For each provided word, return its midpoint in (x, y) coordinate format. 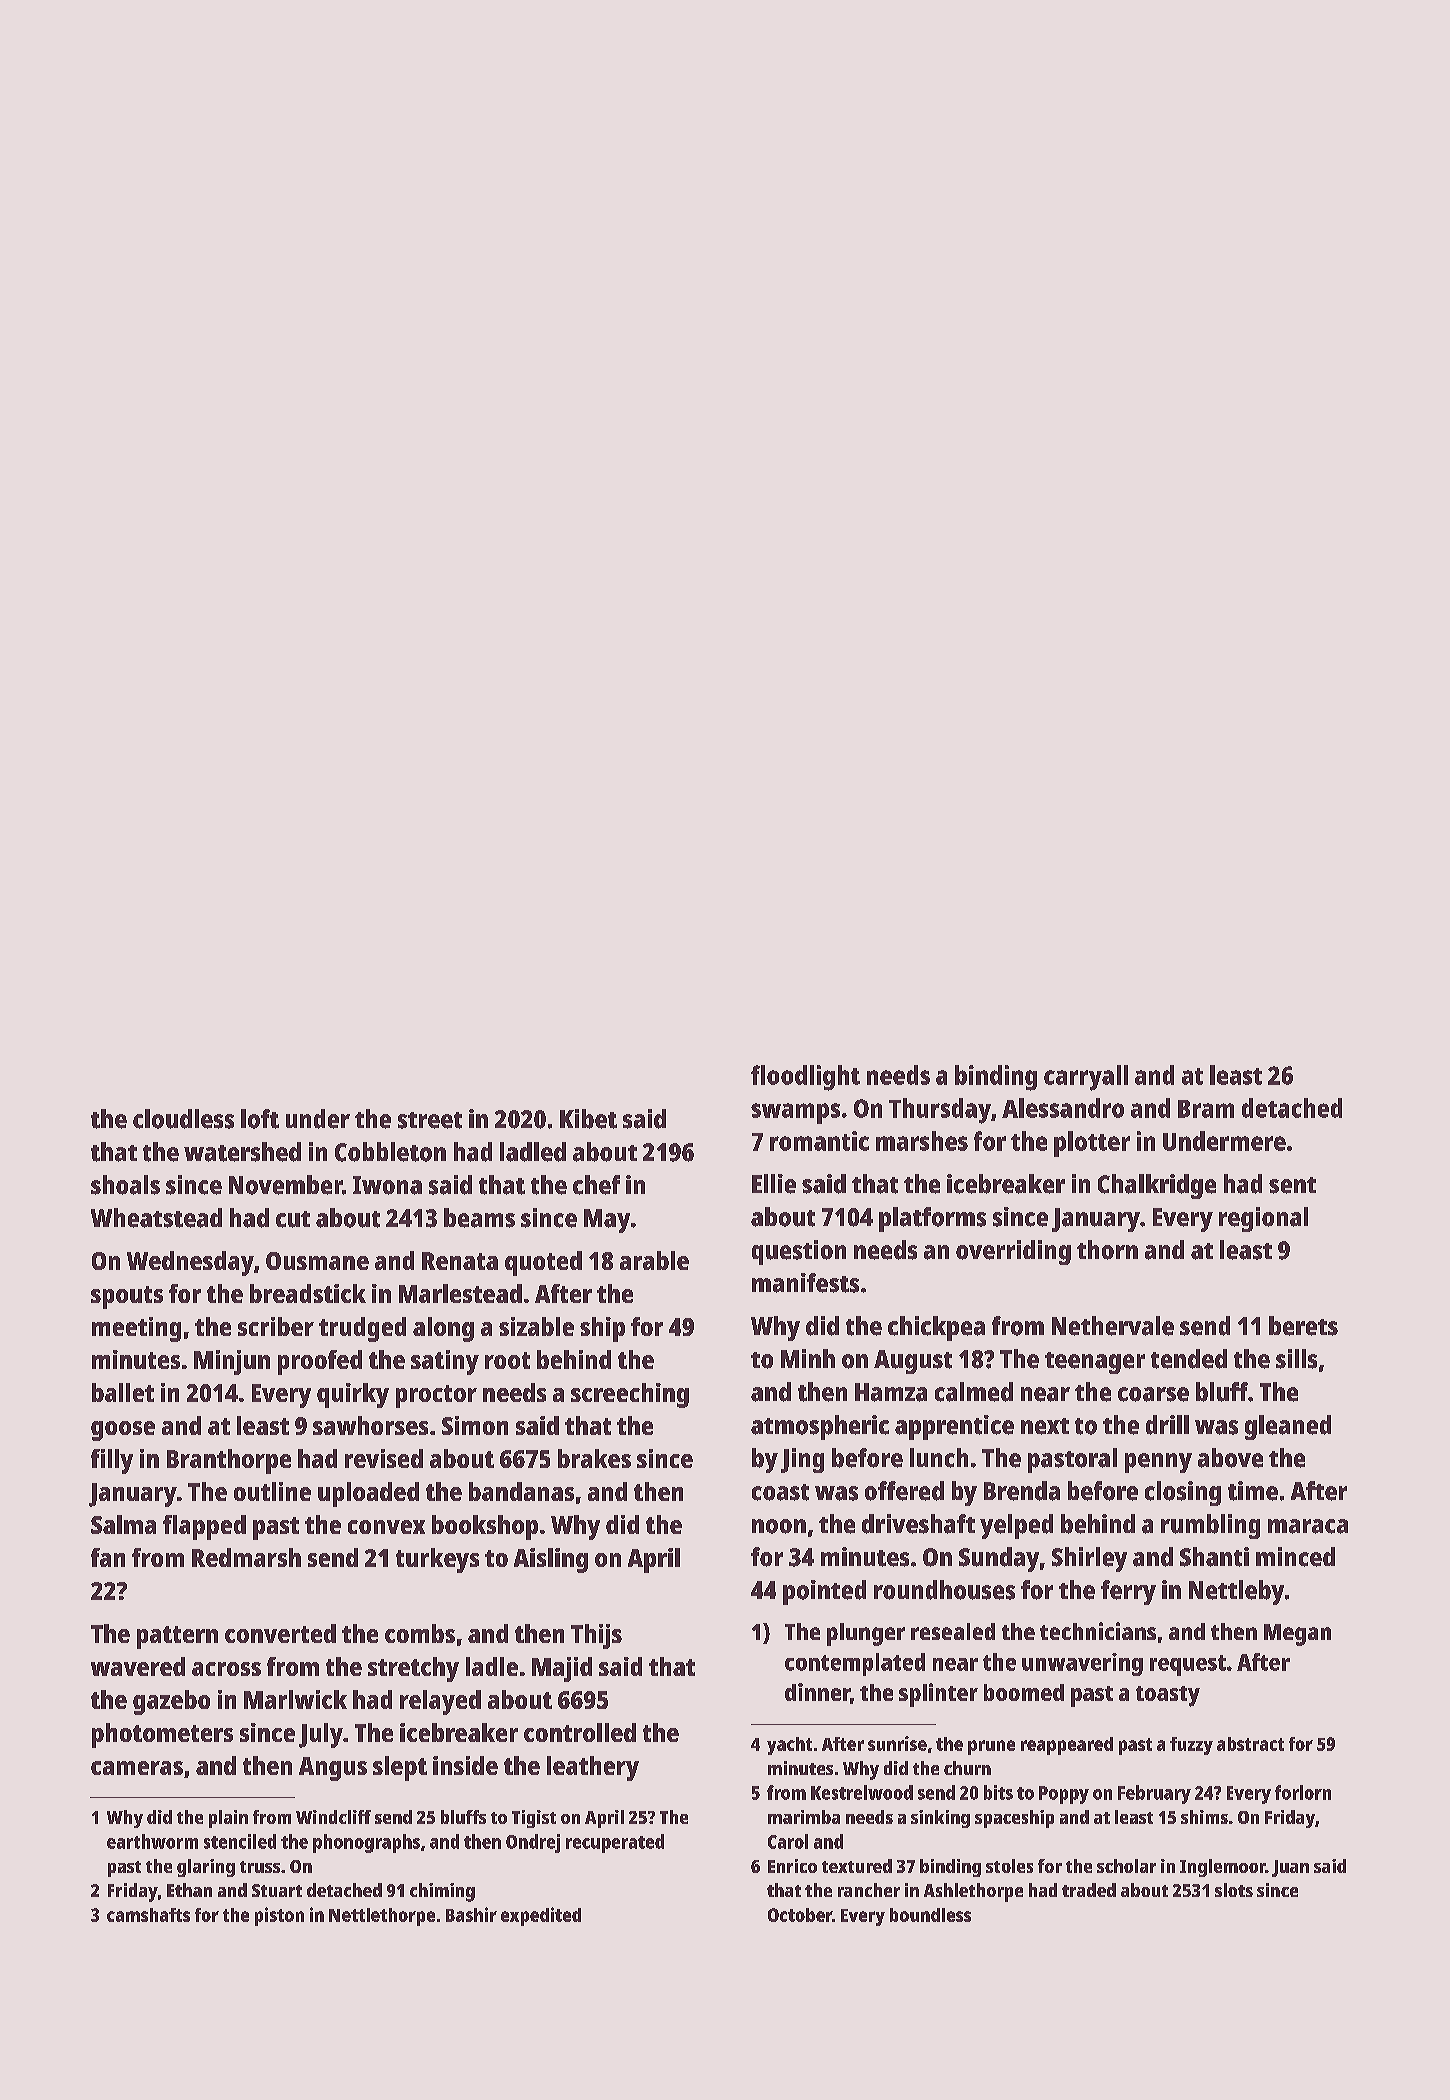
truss (260, 1867)
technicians (1098, 1631)
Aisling (551, 1560)
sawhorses (370, 1425)
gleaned (1288, 1427)
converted (280, 1633)
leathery (593, 1768)
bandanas (521, 1491)
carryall (1086, 1078)
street (430, 1120)
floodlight (805, 1078)
